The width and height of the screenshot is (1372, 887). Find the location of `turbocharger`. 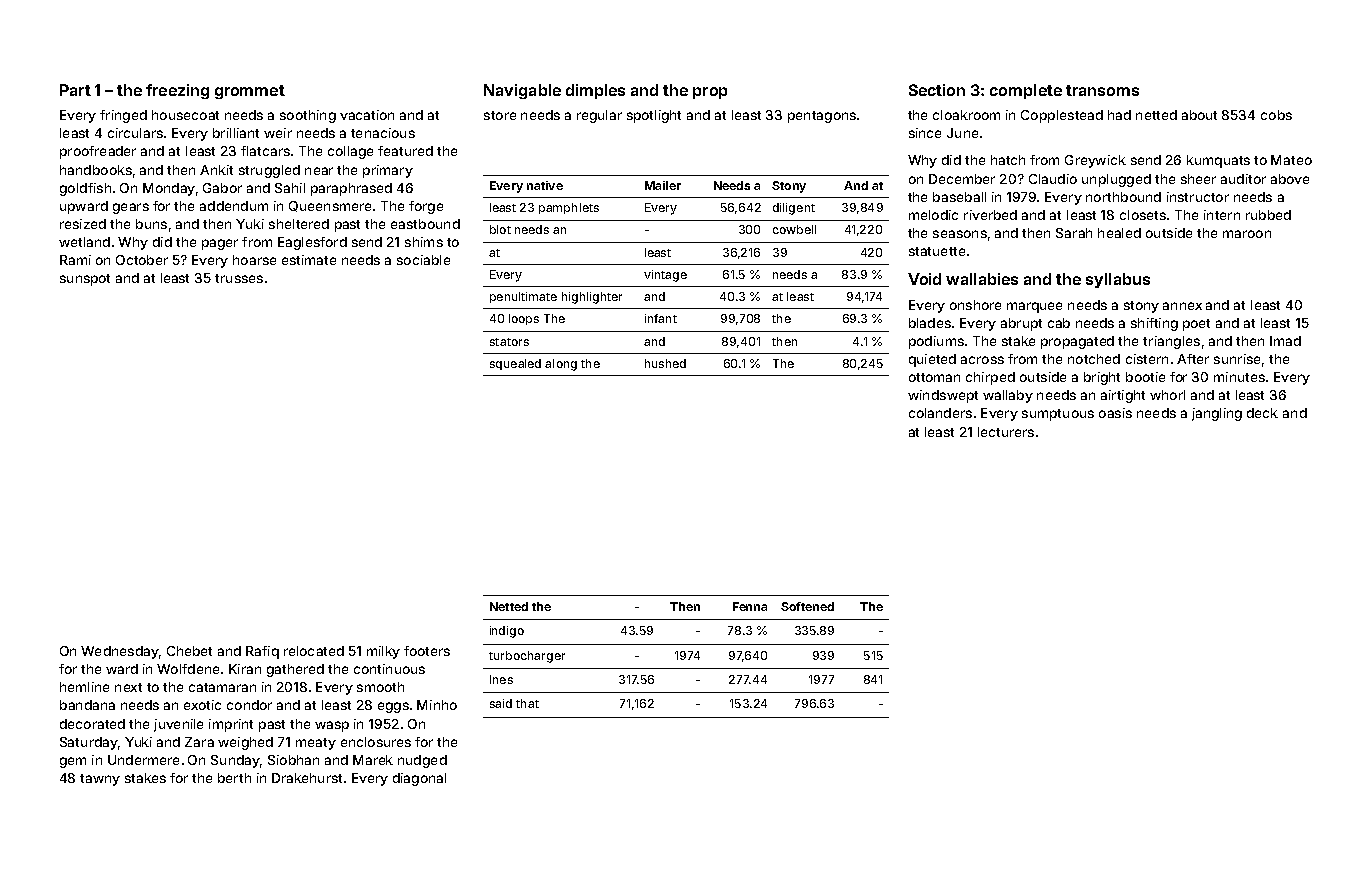

turbocharger is located at coordinates (527, 657).
